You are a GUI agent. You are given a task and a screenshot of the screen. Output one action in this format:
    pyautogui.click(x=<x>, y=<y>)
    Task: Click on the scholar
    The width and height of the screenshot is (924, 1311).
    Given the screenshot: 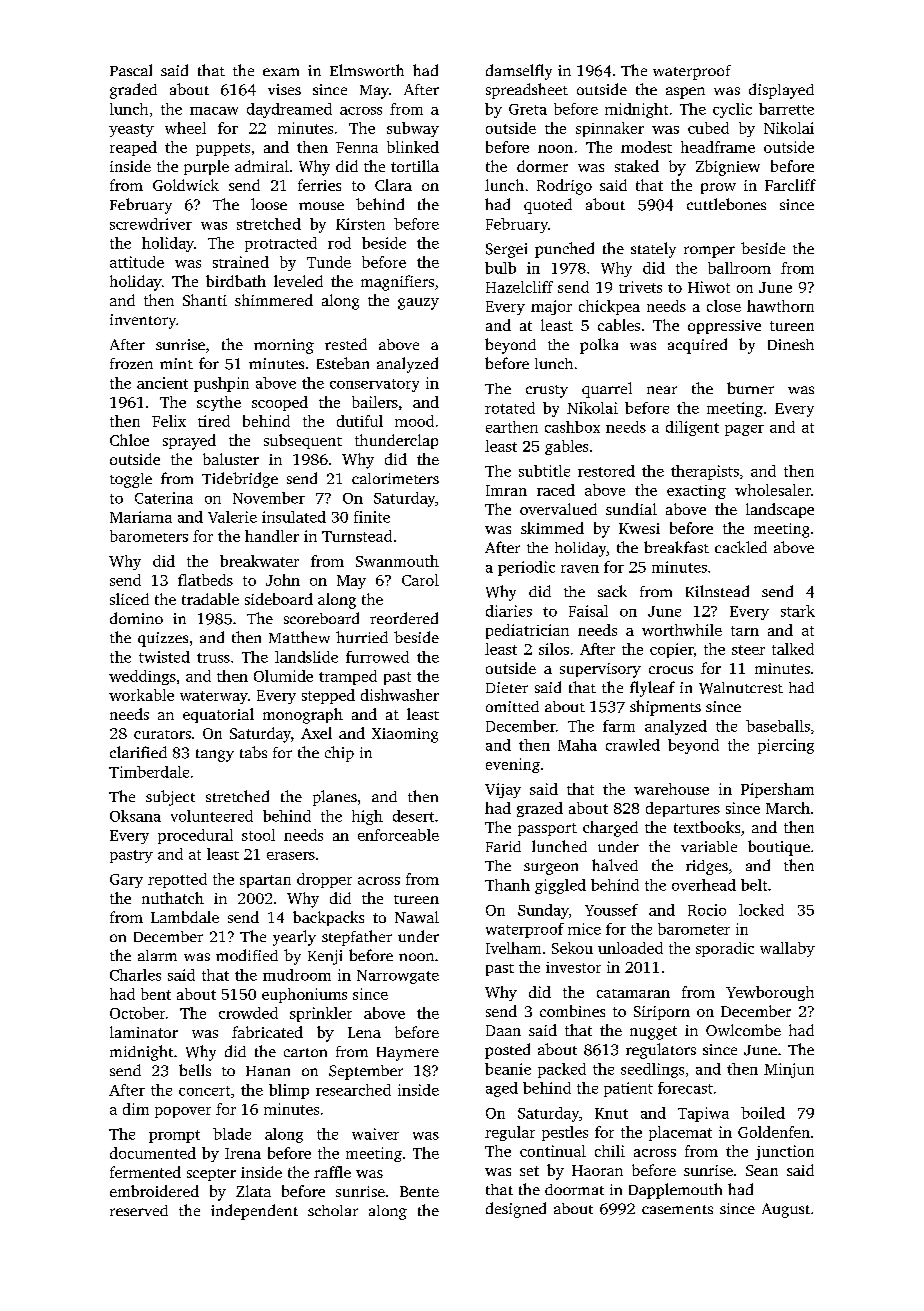 What is the action you would take?
    pyautogui.click(x=333, y=1210)
